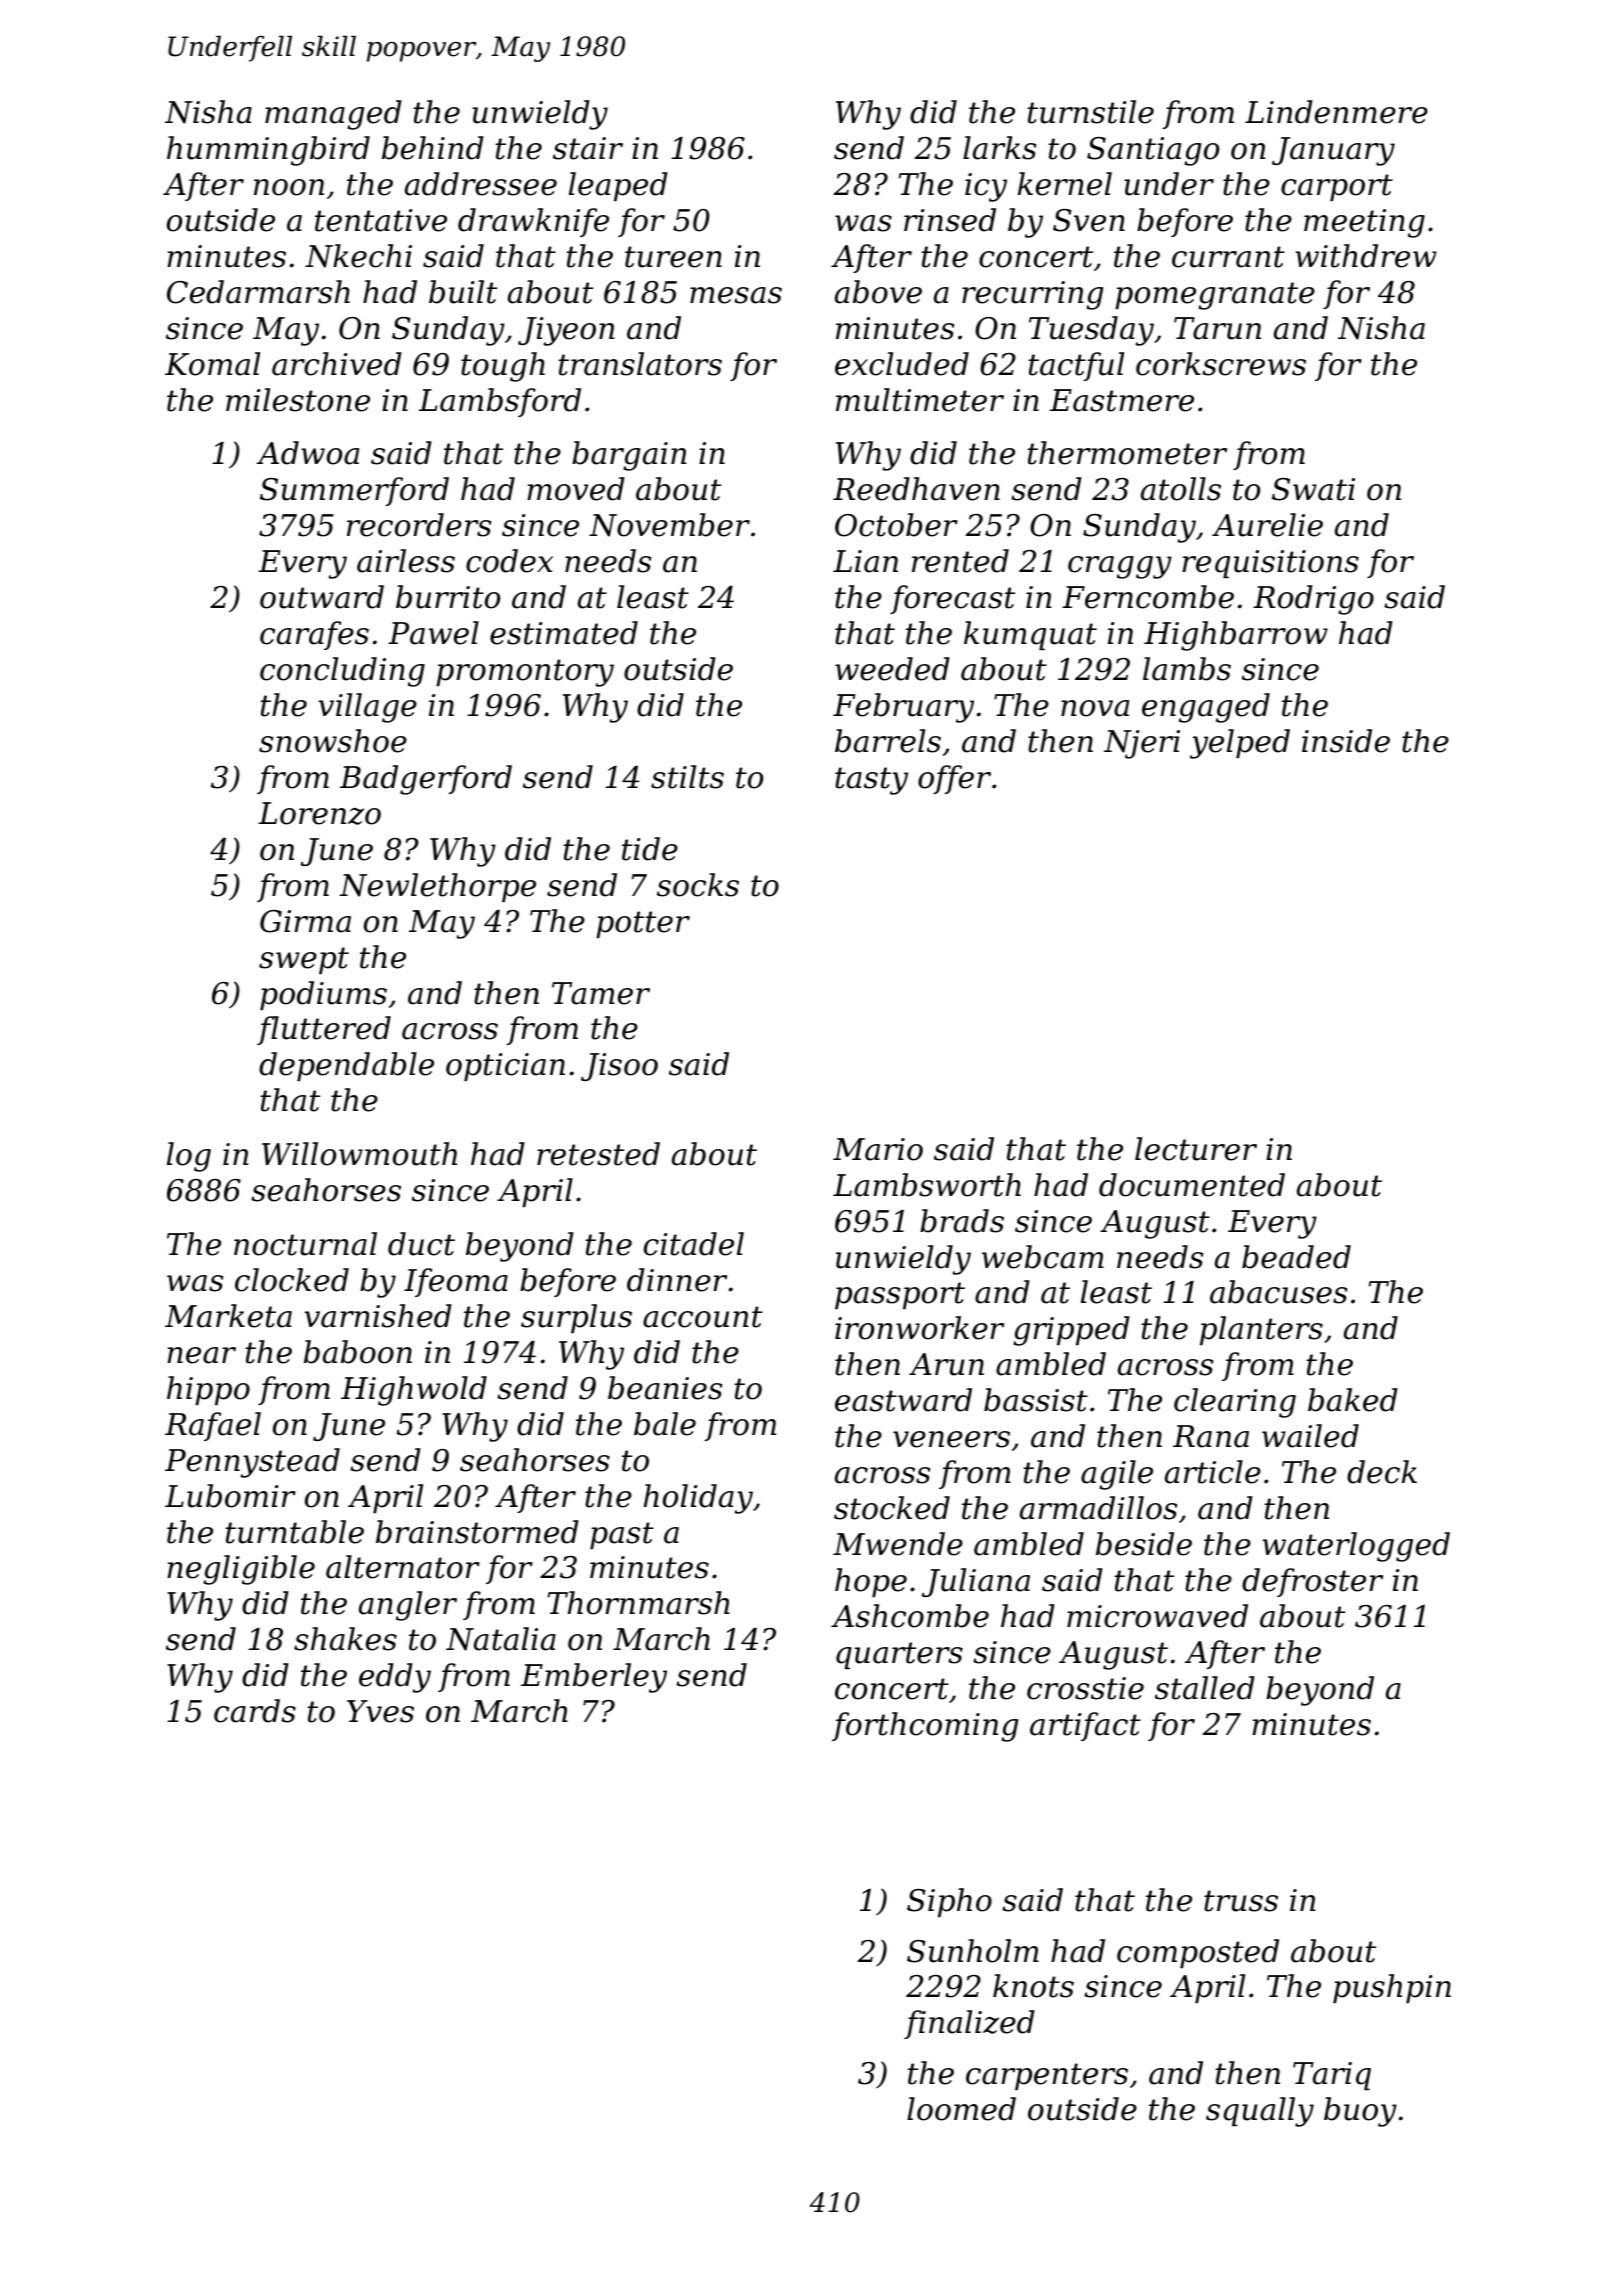  I want to click on yelped, so click(1240, 744).
